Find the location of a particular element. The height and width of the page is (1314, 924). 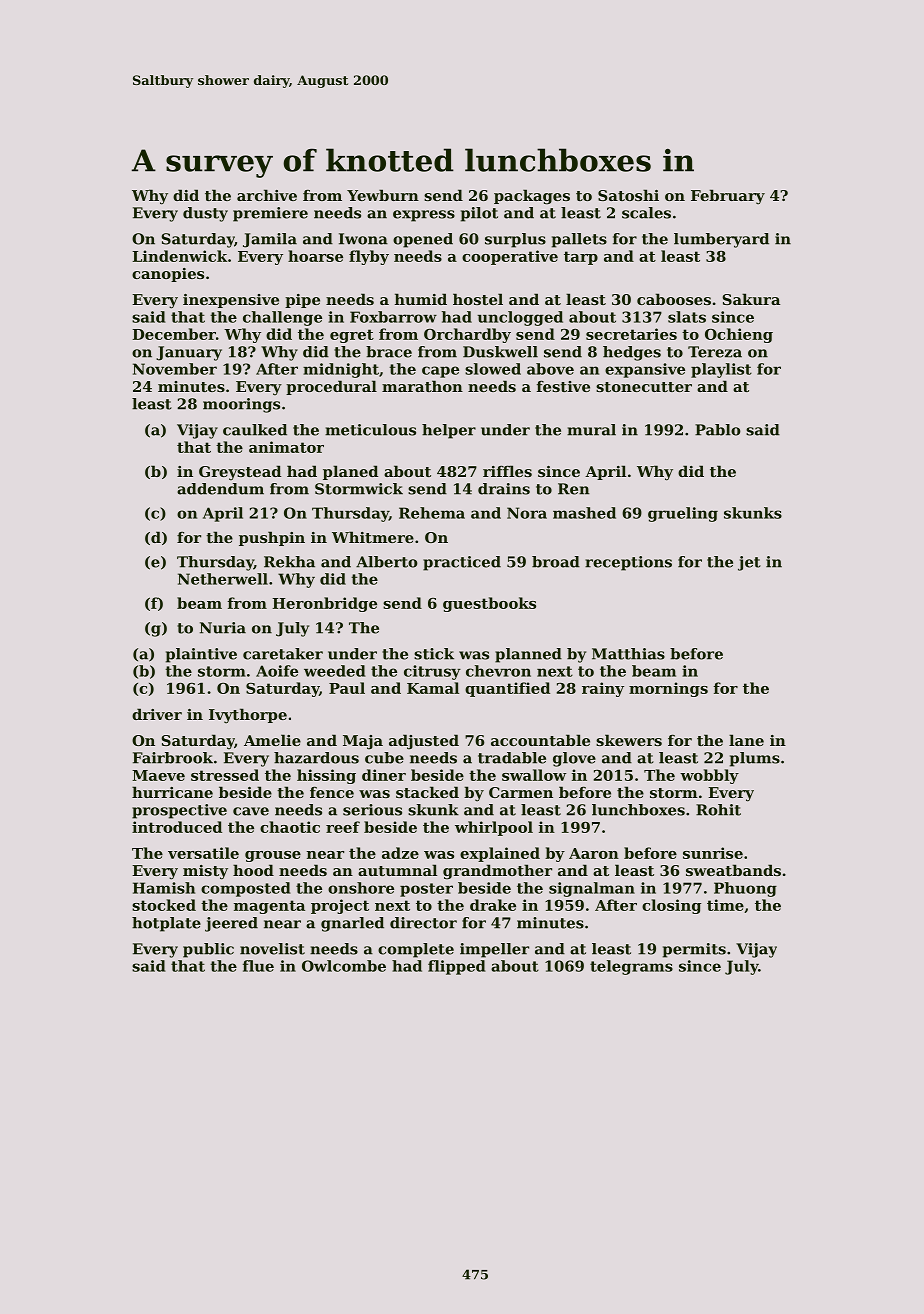

plaintive is located at coordinates (201, 655).
